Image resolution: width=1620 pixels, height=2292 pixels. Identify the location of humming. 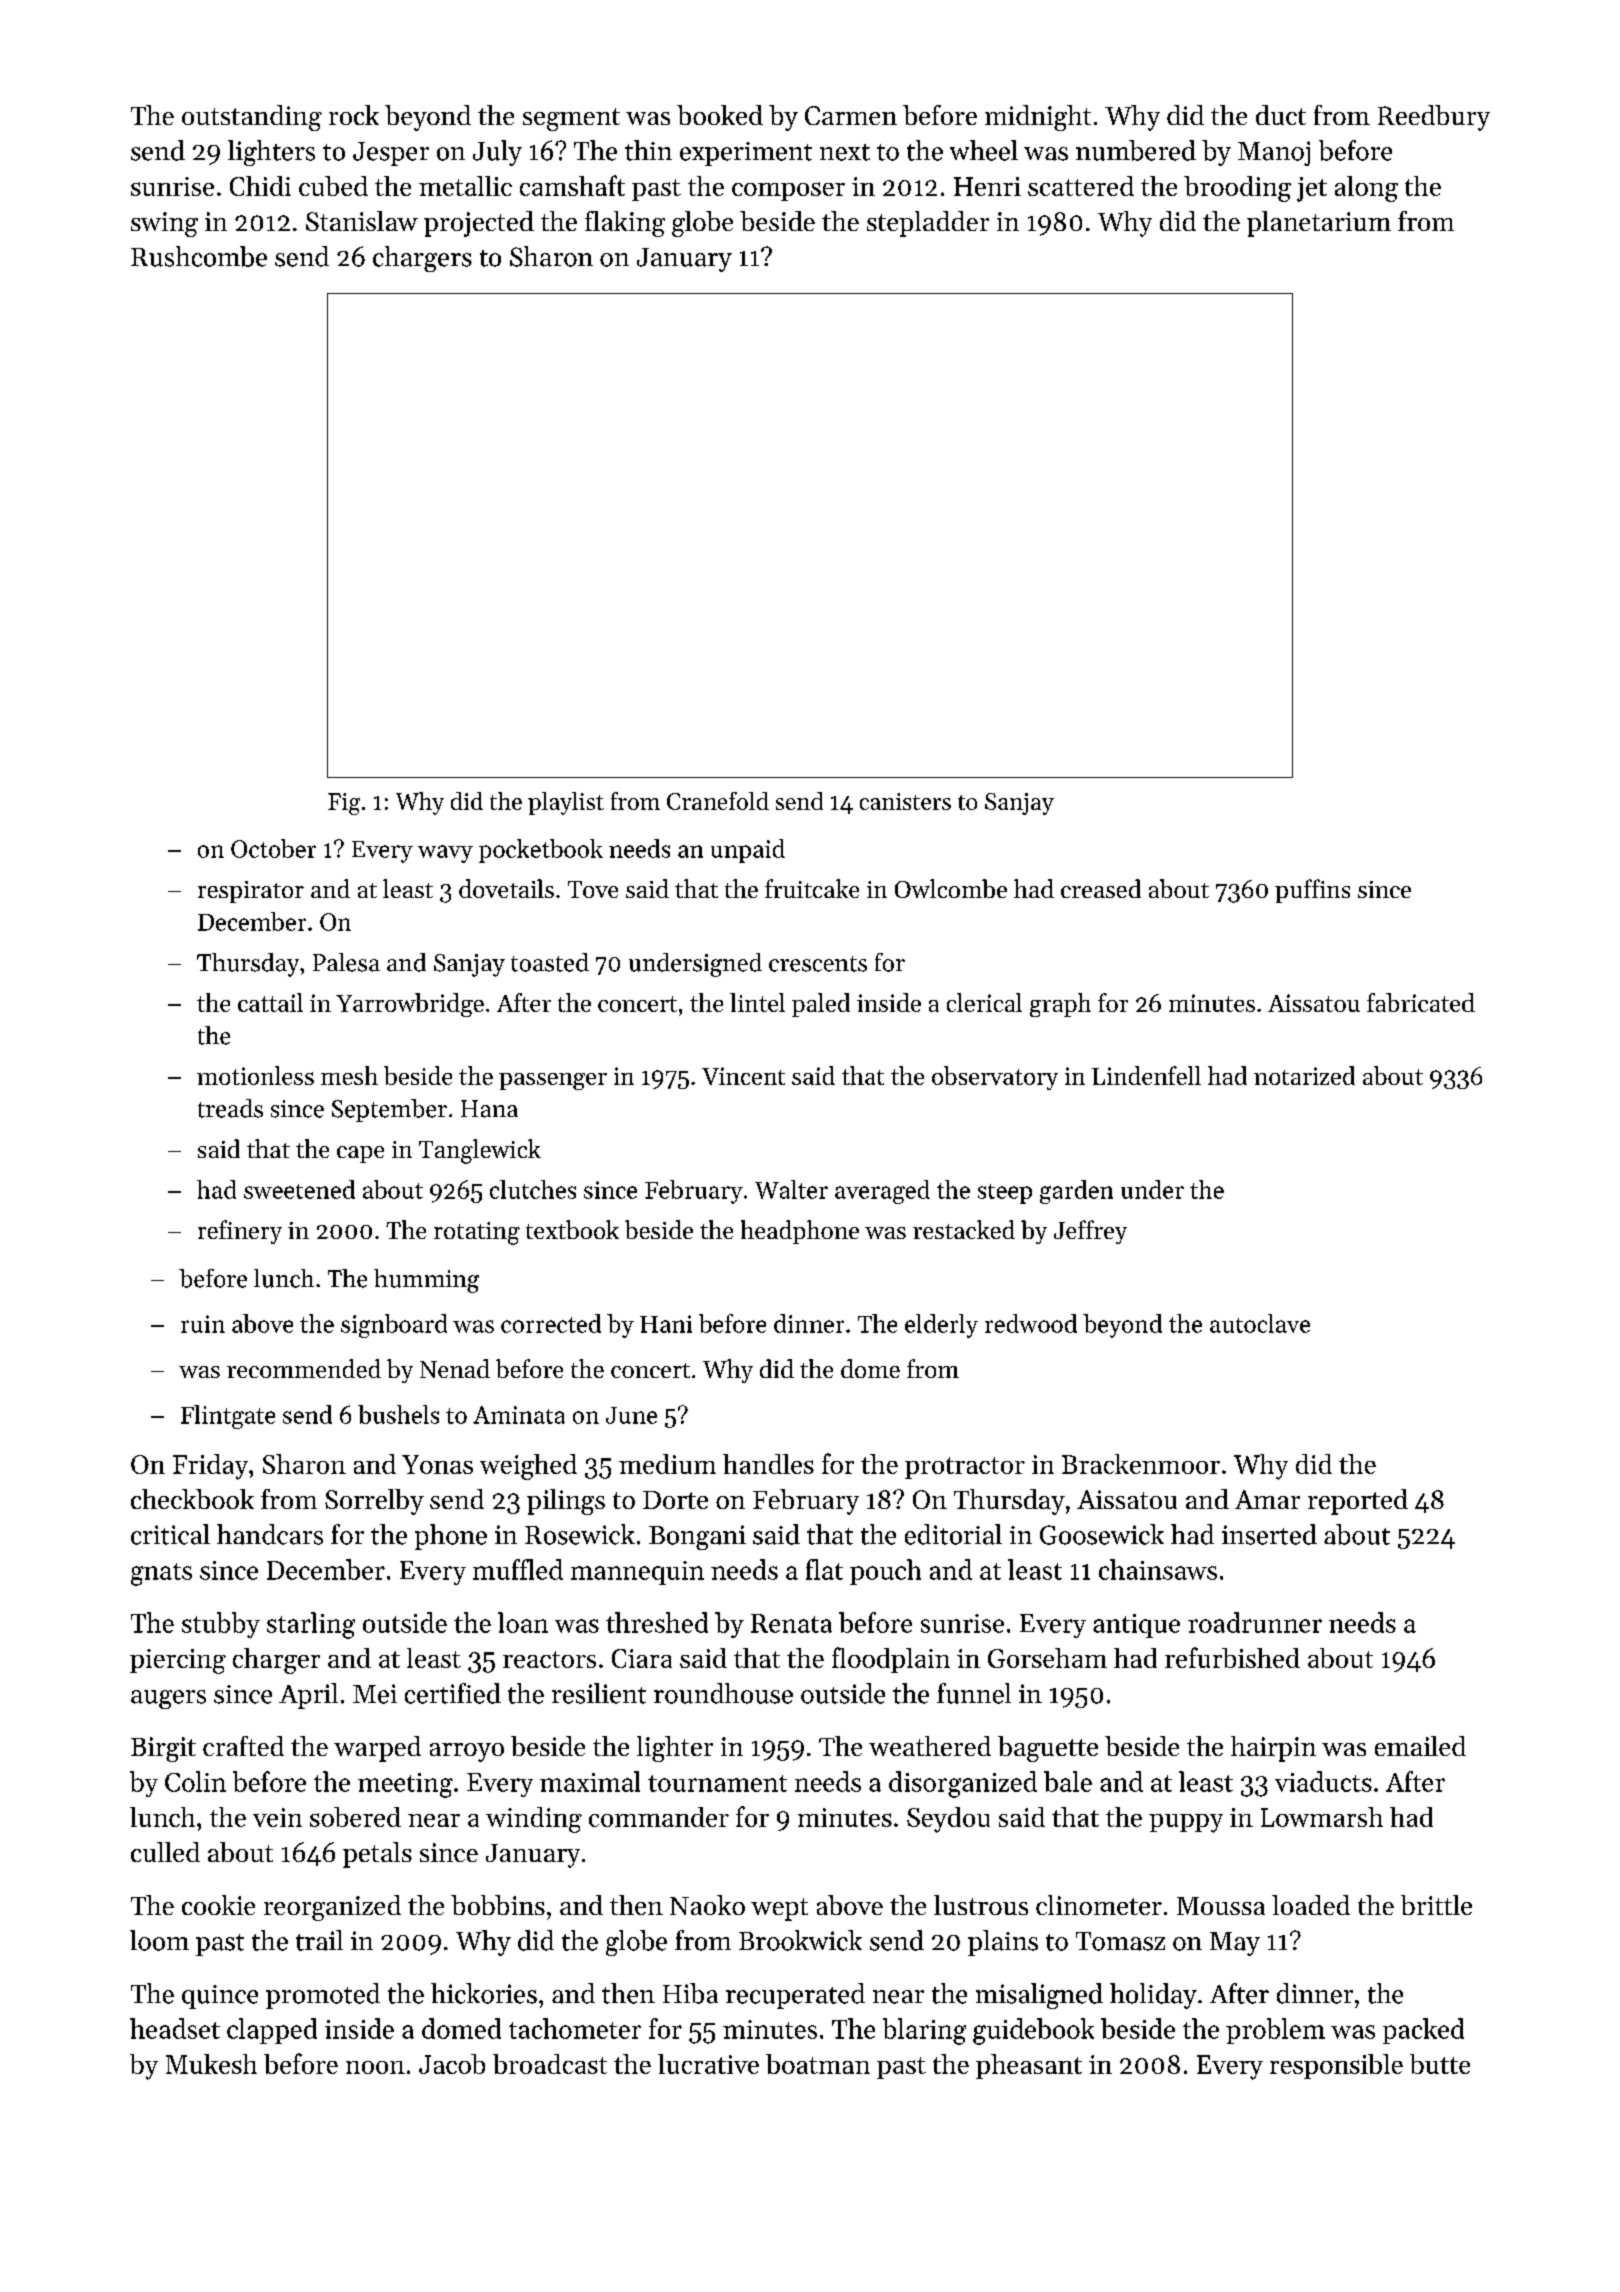
(426, 1281).
